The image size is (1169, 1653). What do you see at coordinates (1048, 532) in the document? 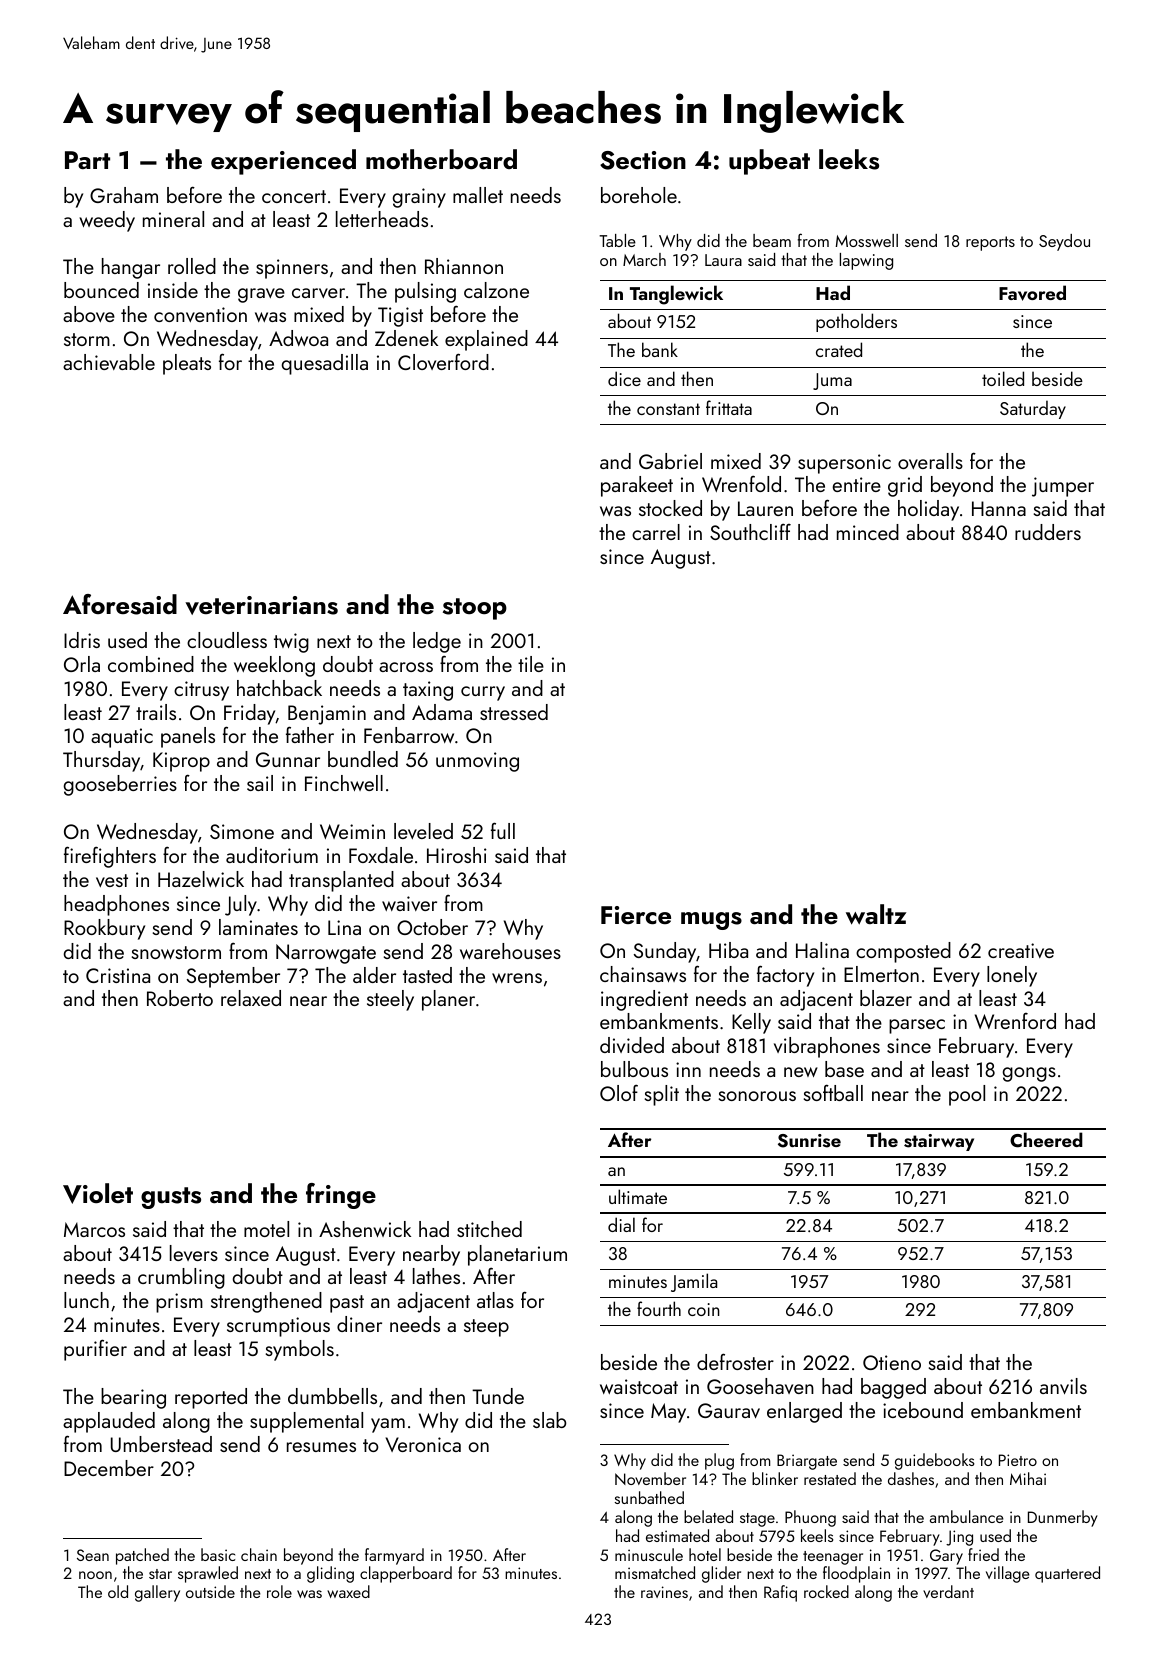
I see `rudders` at bounding box center [1048, 532].
